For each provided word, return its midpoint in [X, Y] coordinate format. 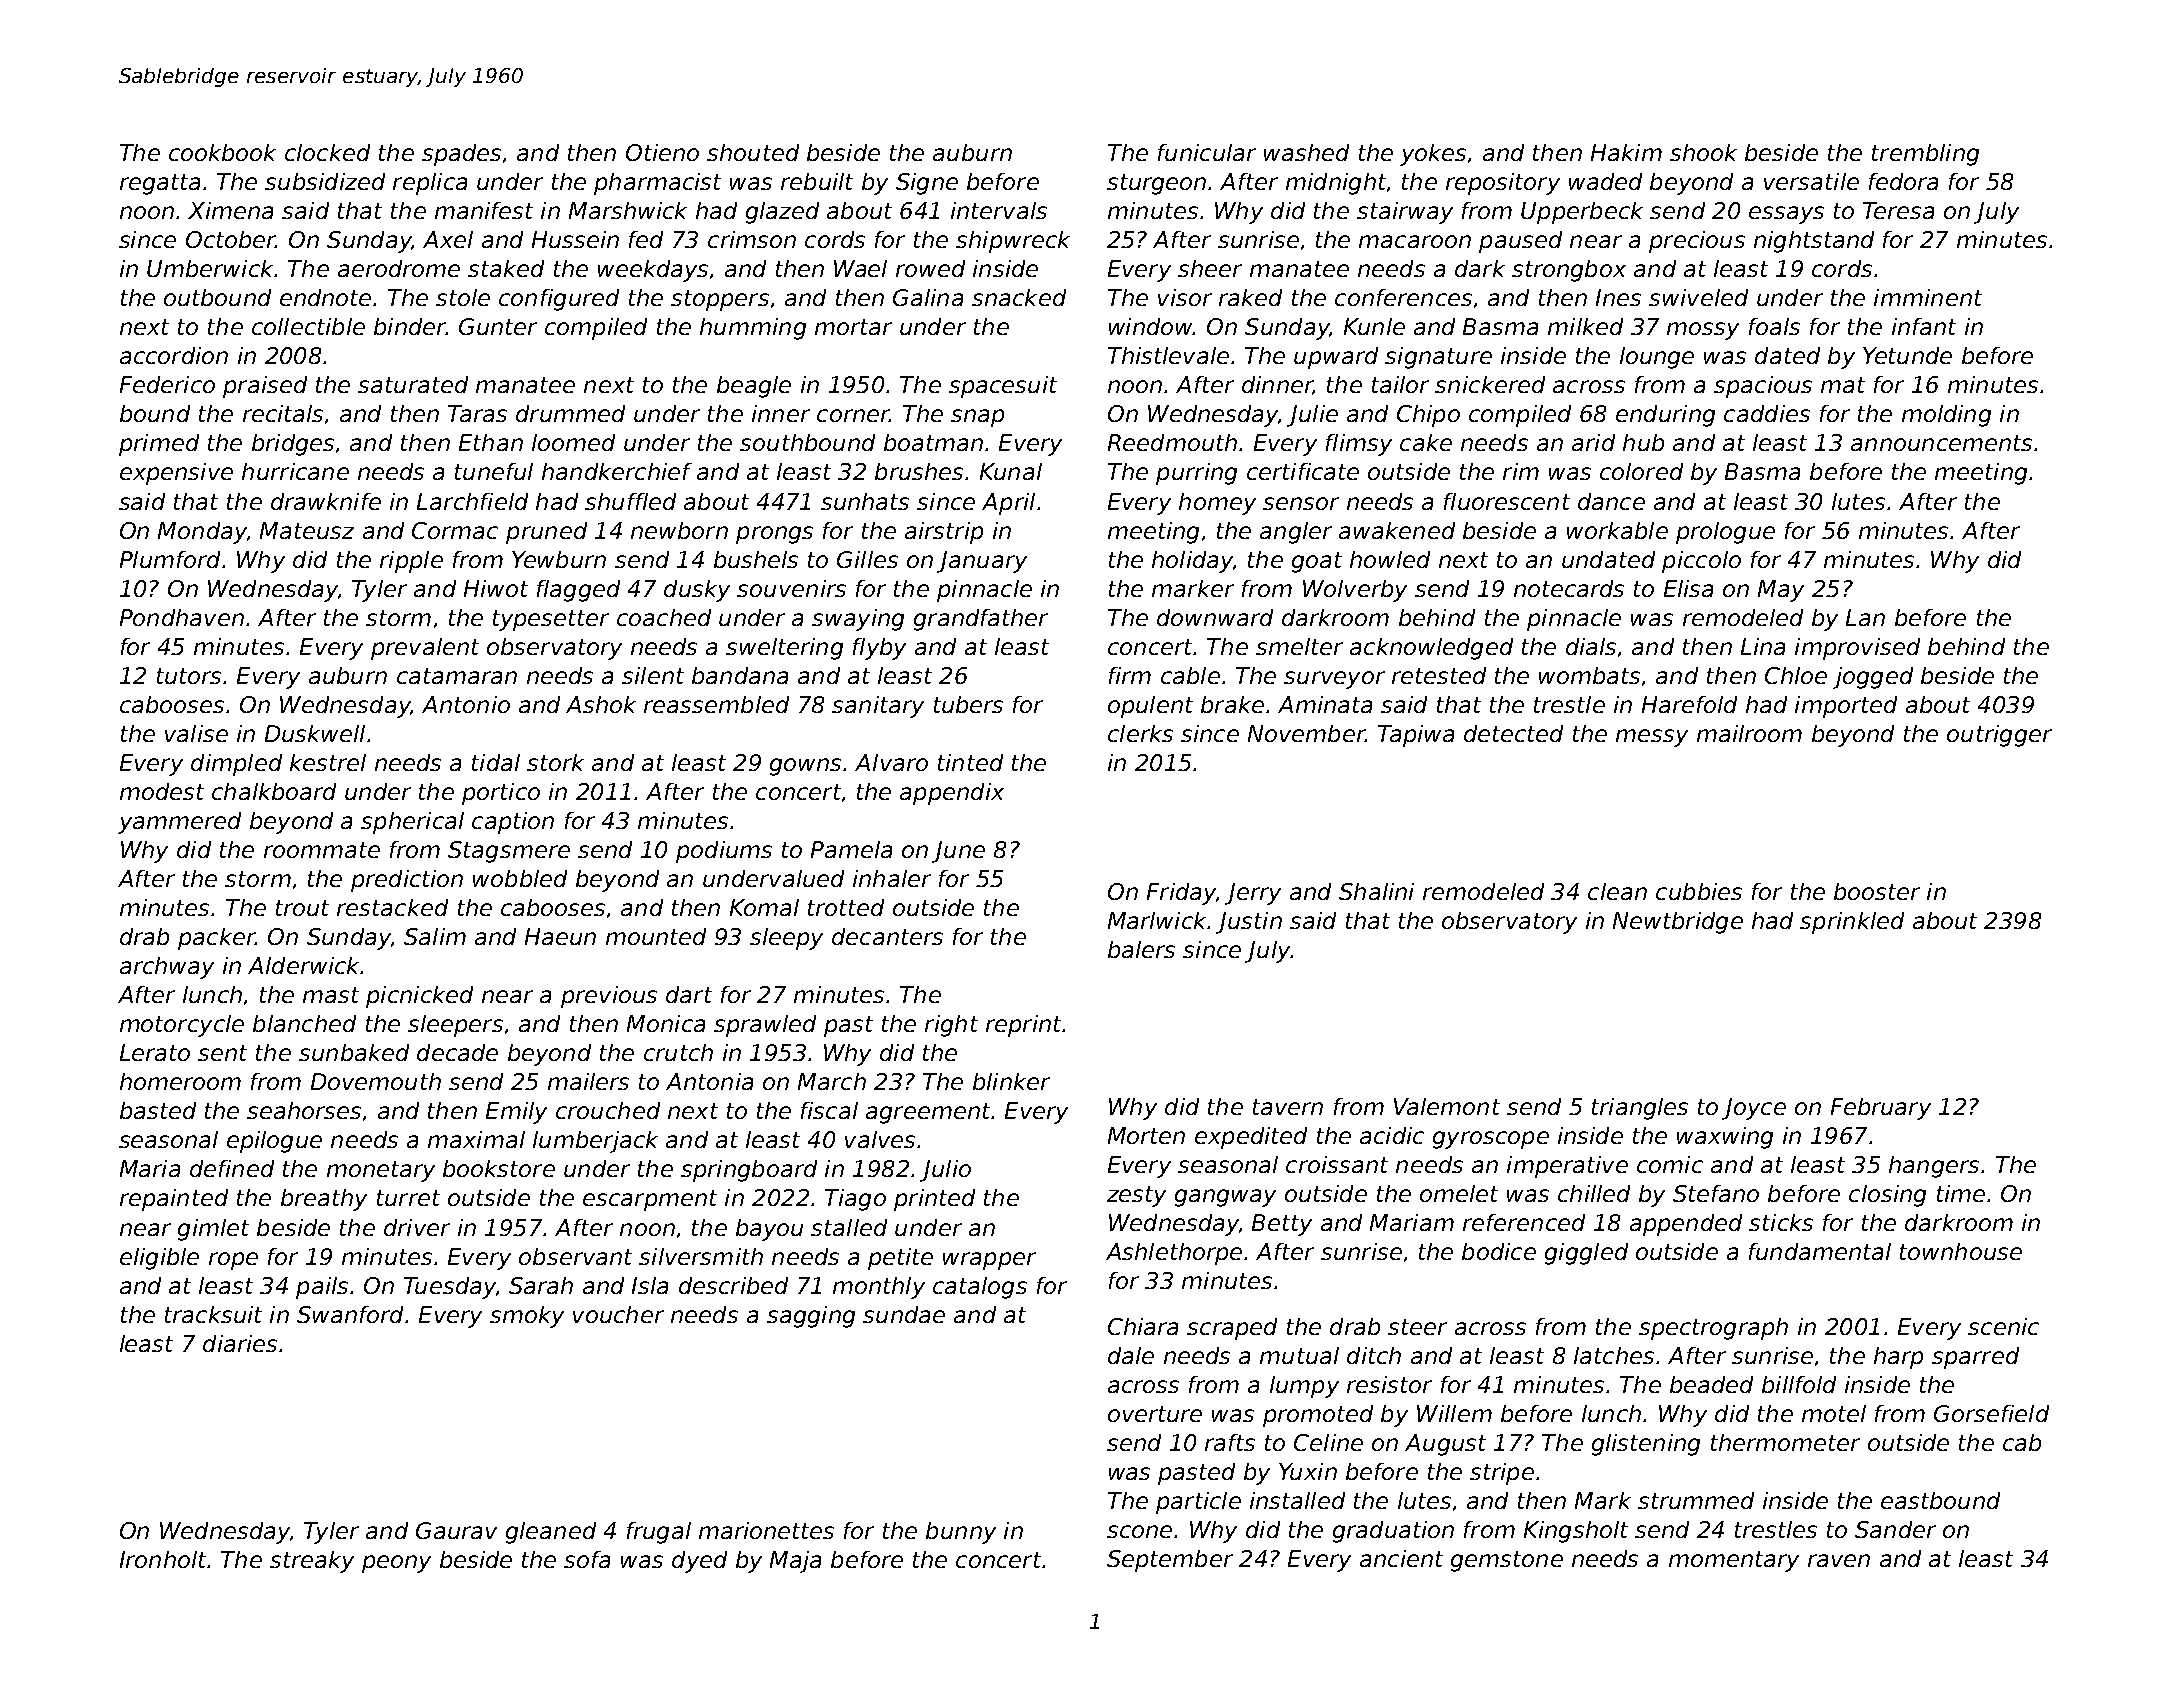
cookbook [222, 152]
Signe [927, 184]
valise [196, 733]
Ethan [491, 442]
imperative [1567, 1167]
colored [1641, 471]
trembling [1925, 155]
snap [977, 418]
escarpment [650, 1200]
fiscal [829, 1110]
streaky [312, 1562]
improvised [1857, 649]
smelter [1299, 646]
